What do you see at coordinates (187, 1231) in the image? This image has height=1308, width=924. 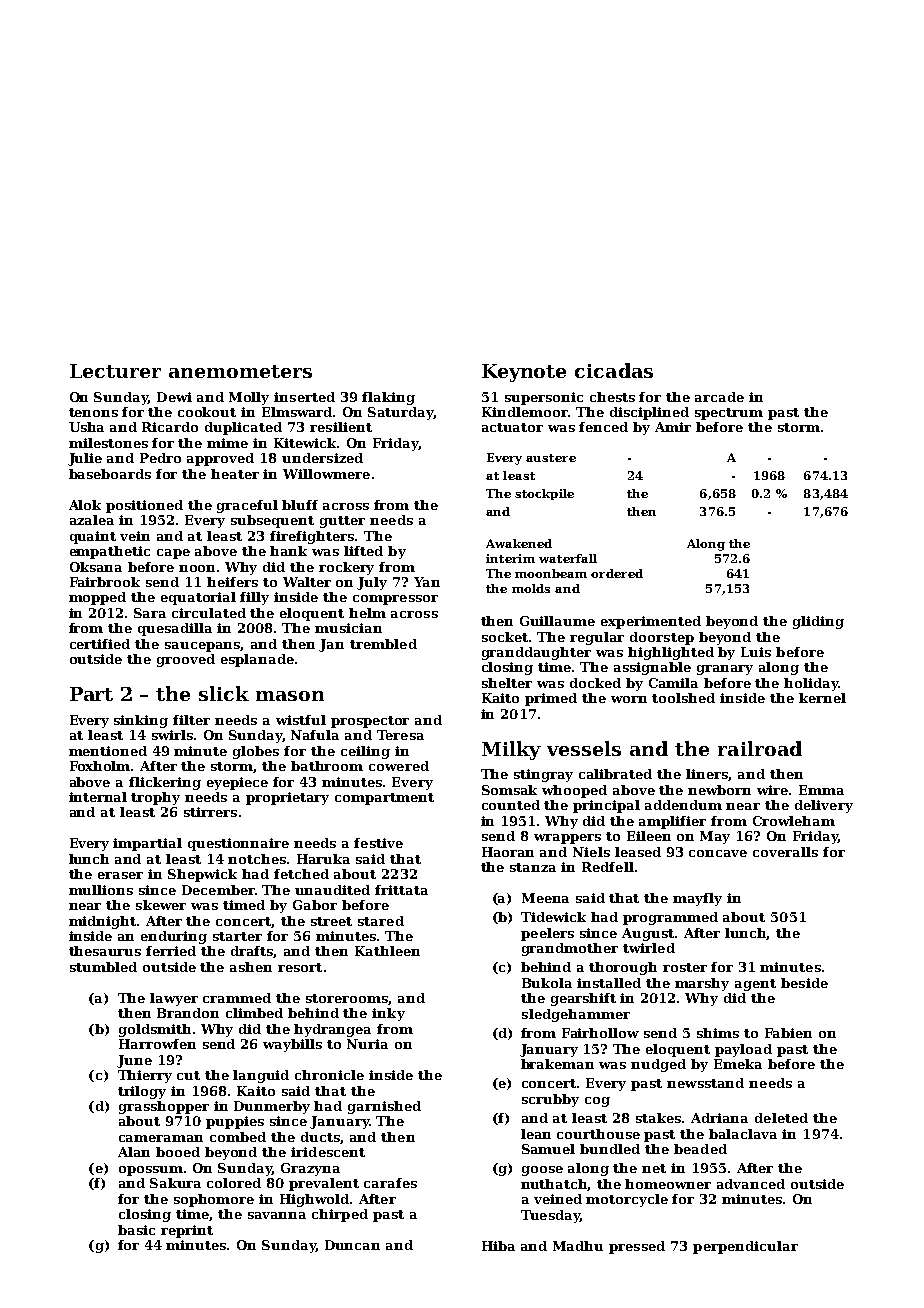 I see `reprint` at bounding box center [187, 1231].
